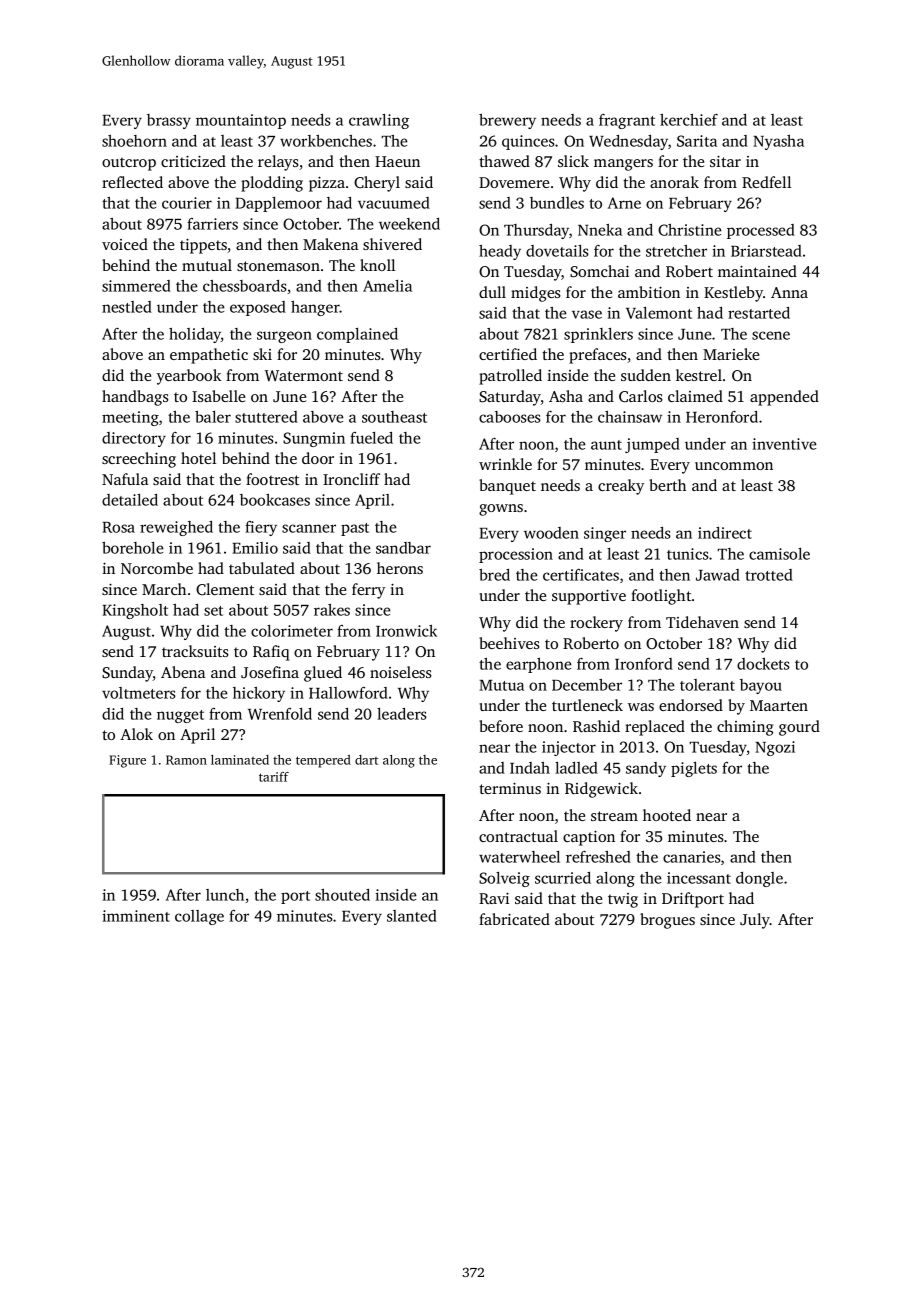  Describe the element at coordinates (278, 163) in the screenshot. I see `relays` at that location.
